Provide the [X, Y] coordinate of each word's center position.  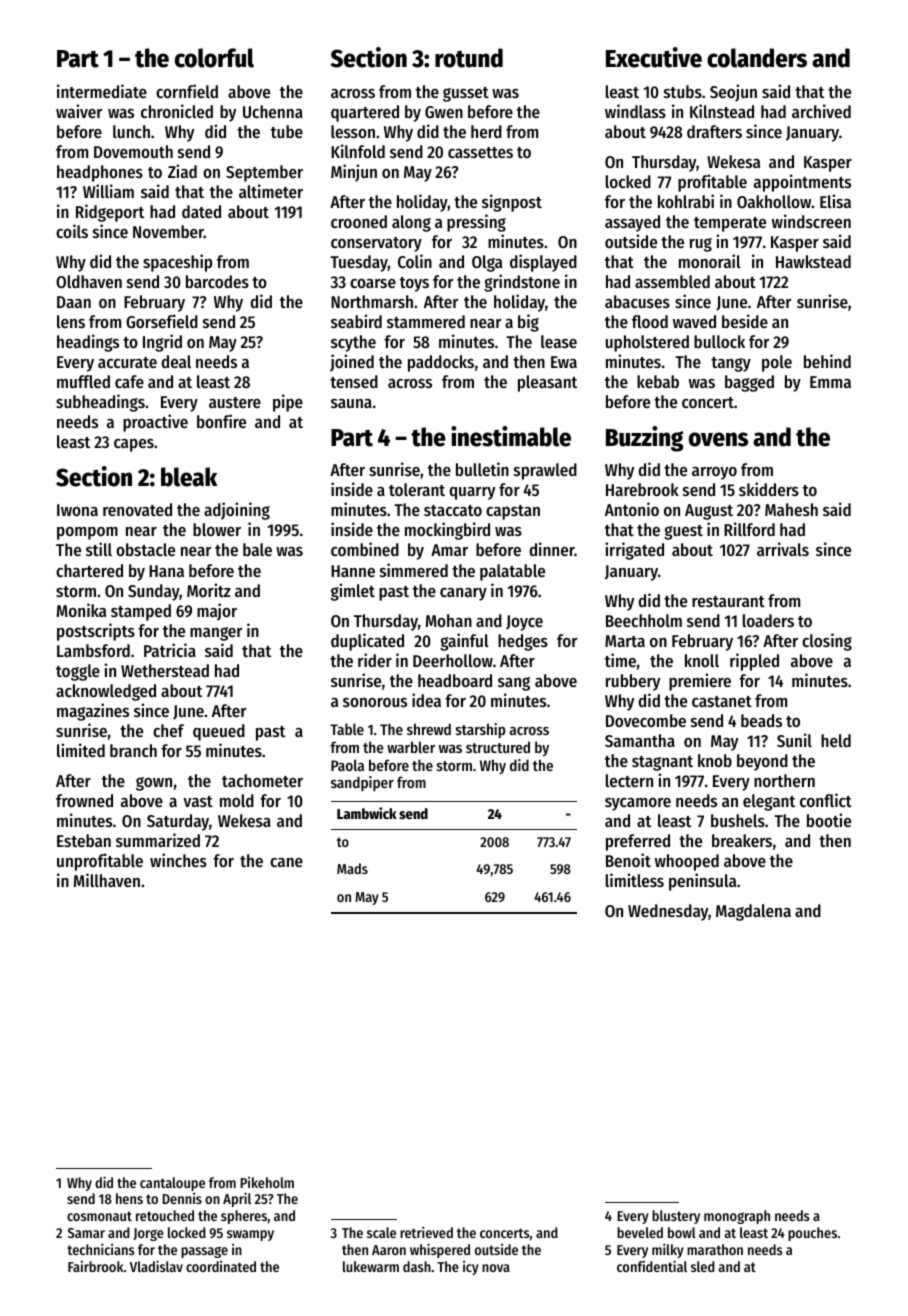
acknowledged [106, 692]
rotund [469, 58]
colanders [757, 58]
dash [417, 1266]
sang [514, 684]
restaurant [728, 601]
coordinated [221, 1266]
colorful [214, 58]
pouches [812, 1234]
